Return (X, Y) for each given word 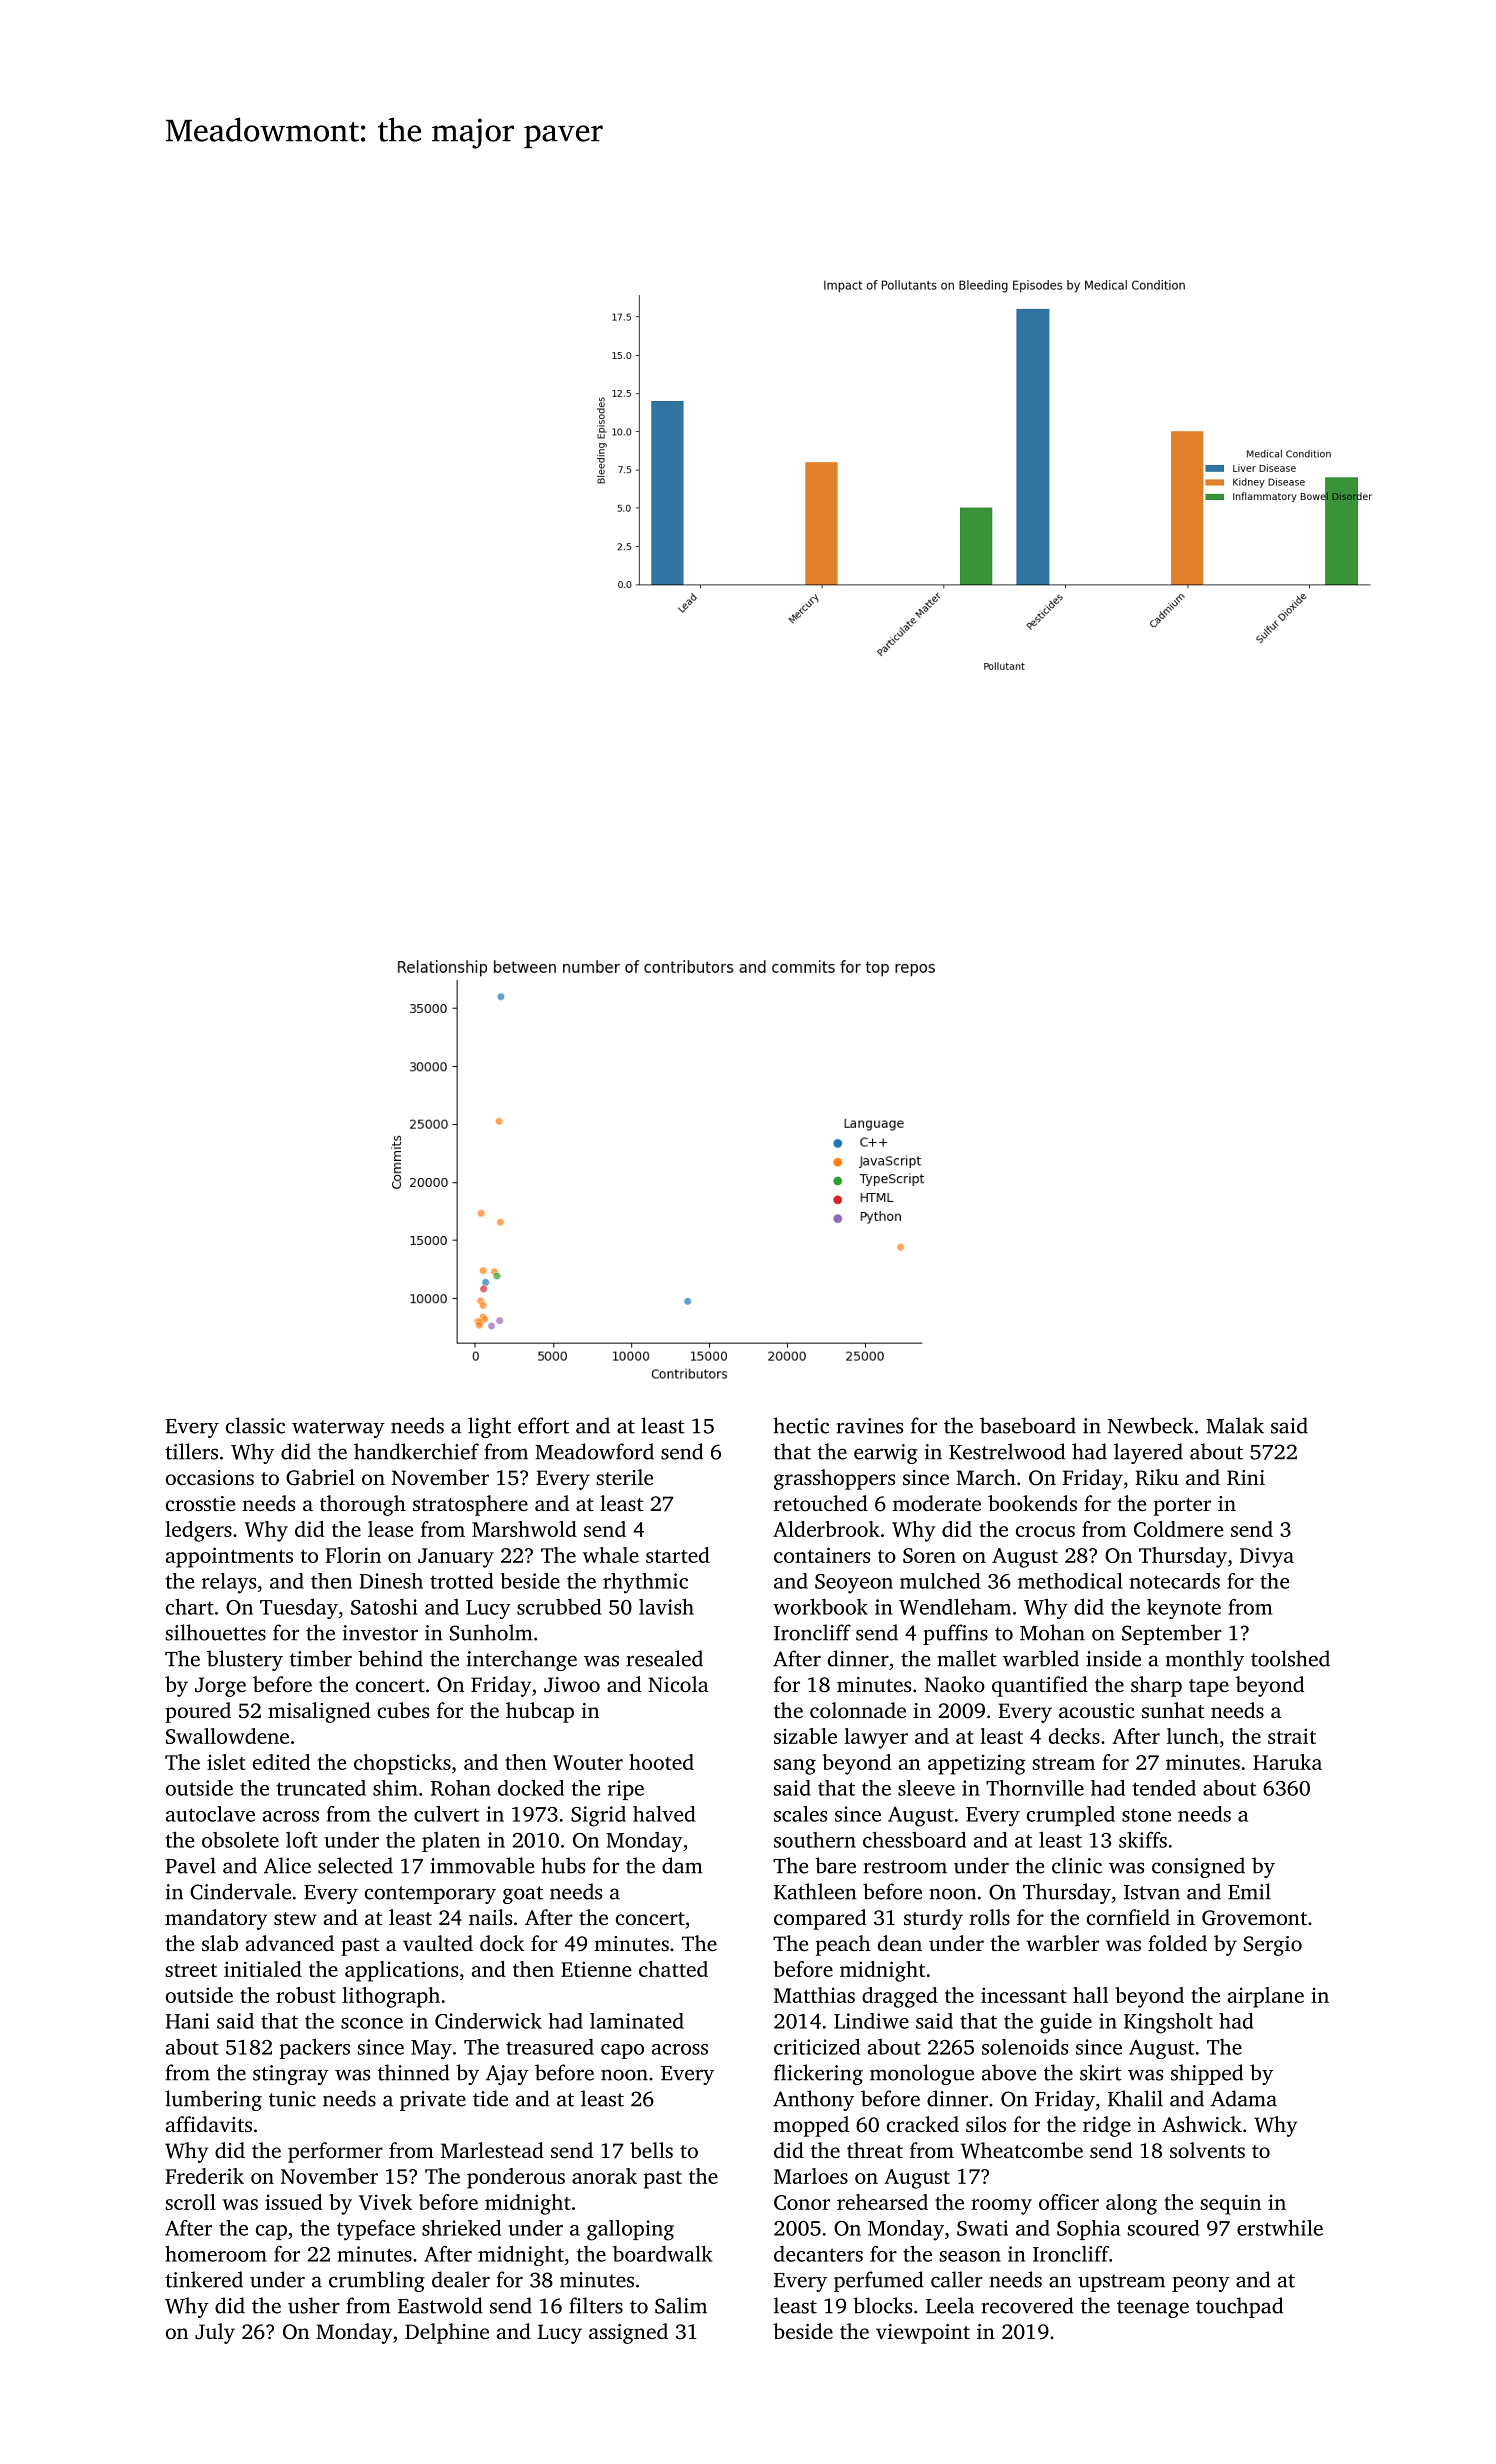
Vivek (385, 2202)
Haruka (1287, 1762)
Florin (353, 1555)
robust (306, 1995)
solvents (1207, 2150)
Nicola (678, 1684)
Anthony (813, 2100)
